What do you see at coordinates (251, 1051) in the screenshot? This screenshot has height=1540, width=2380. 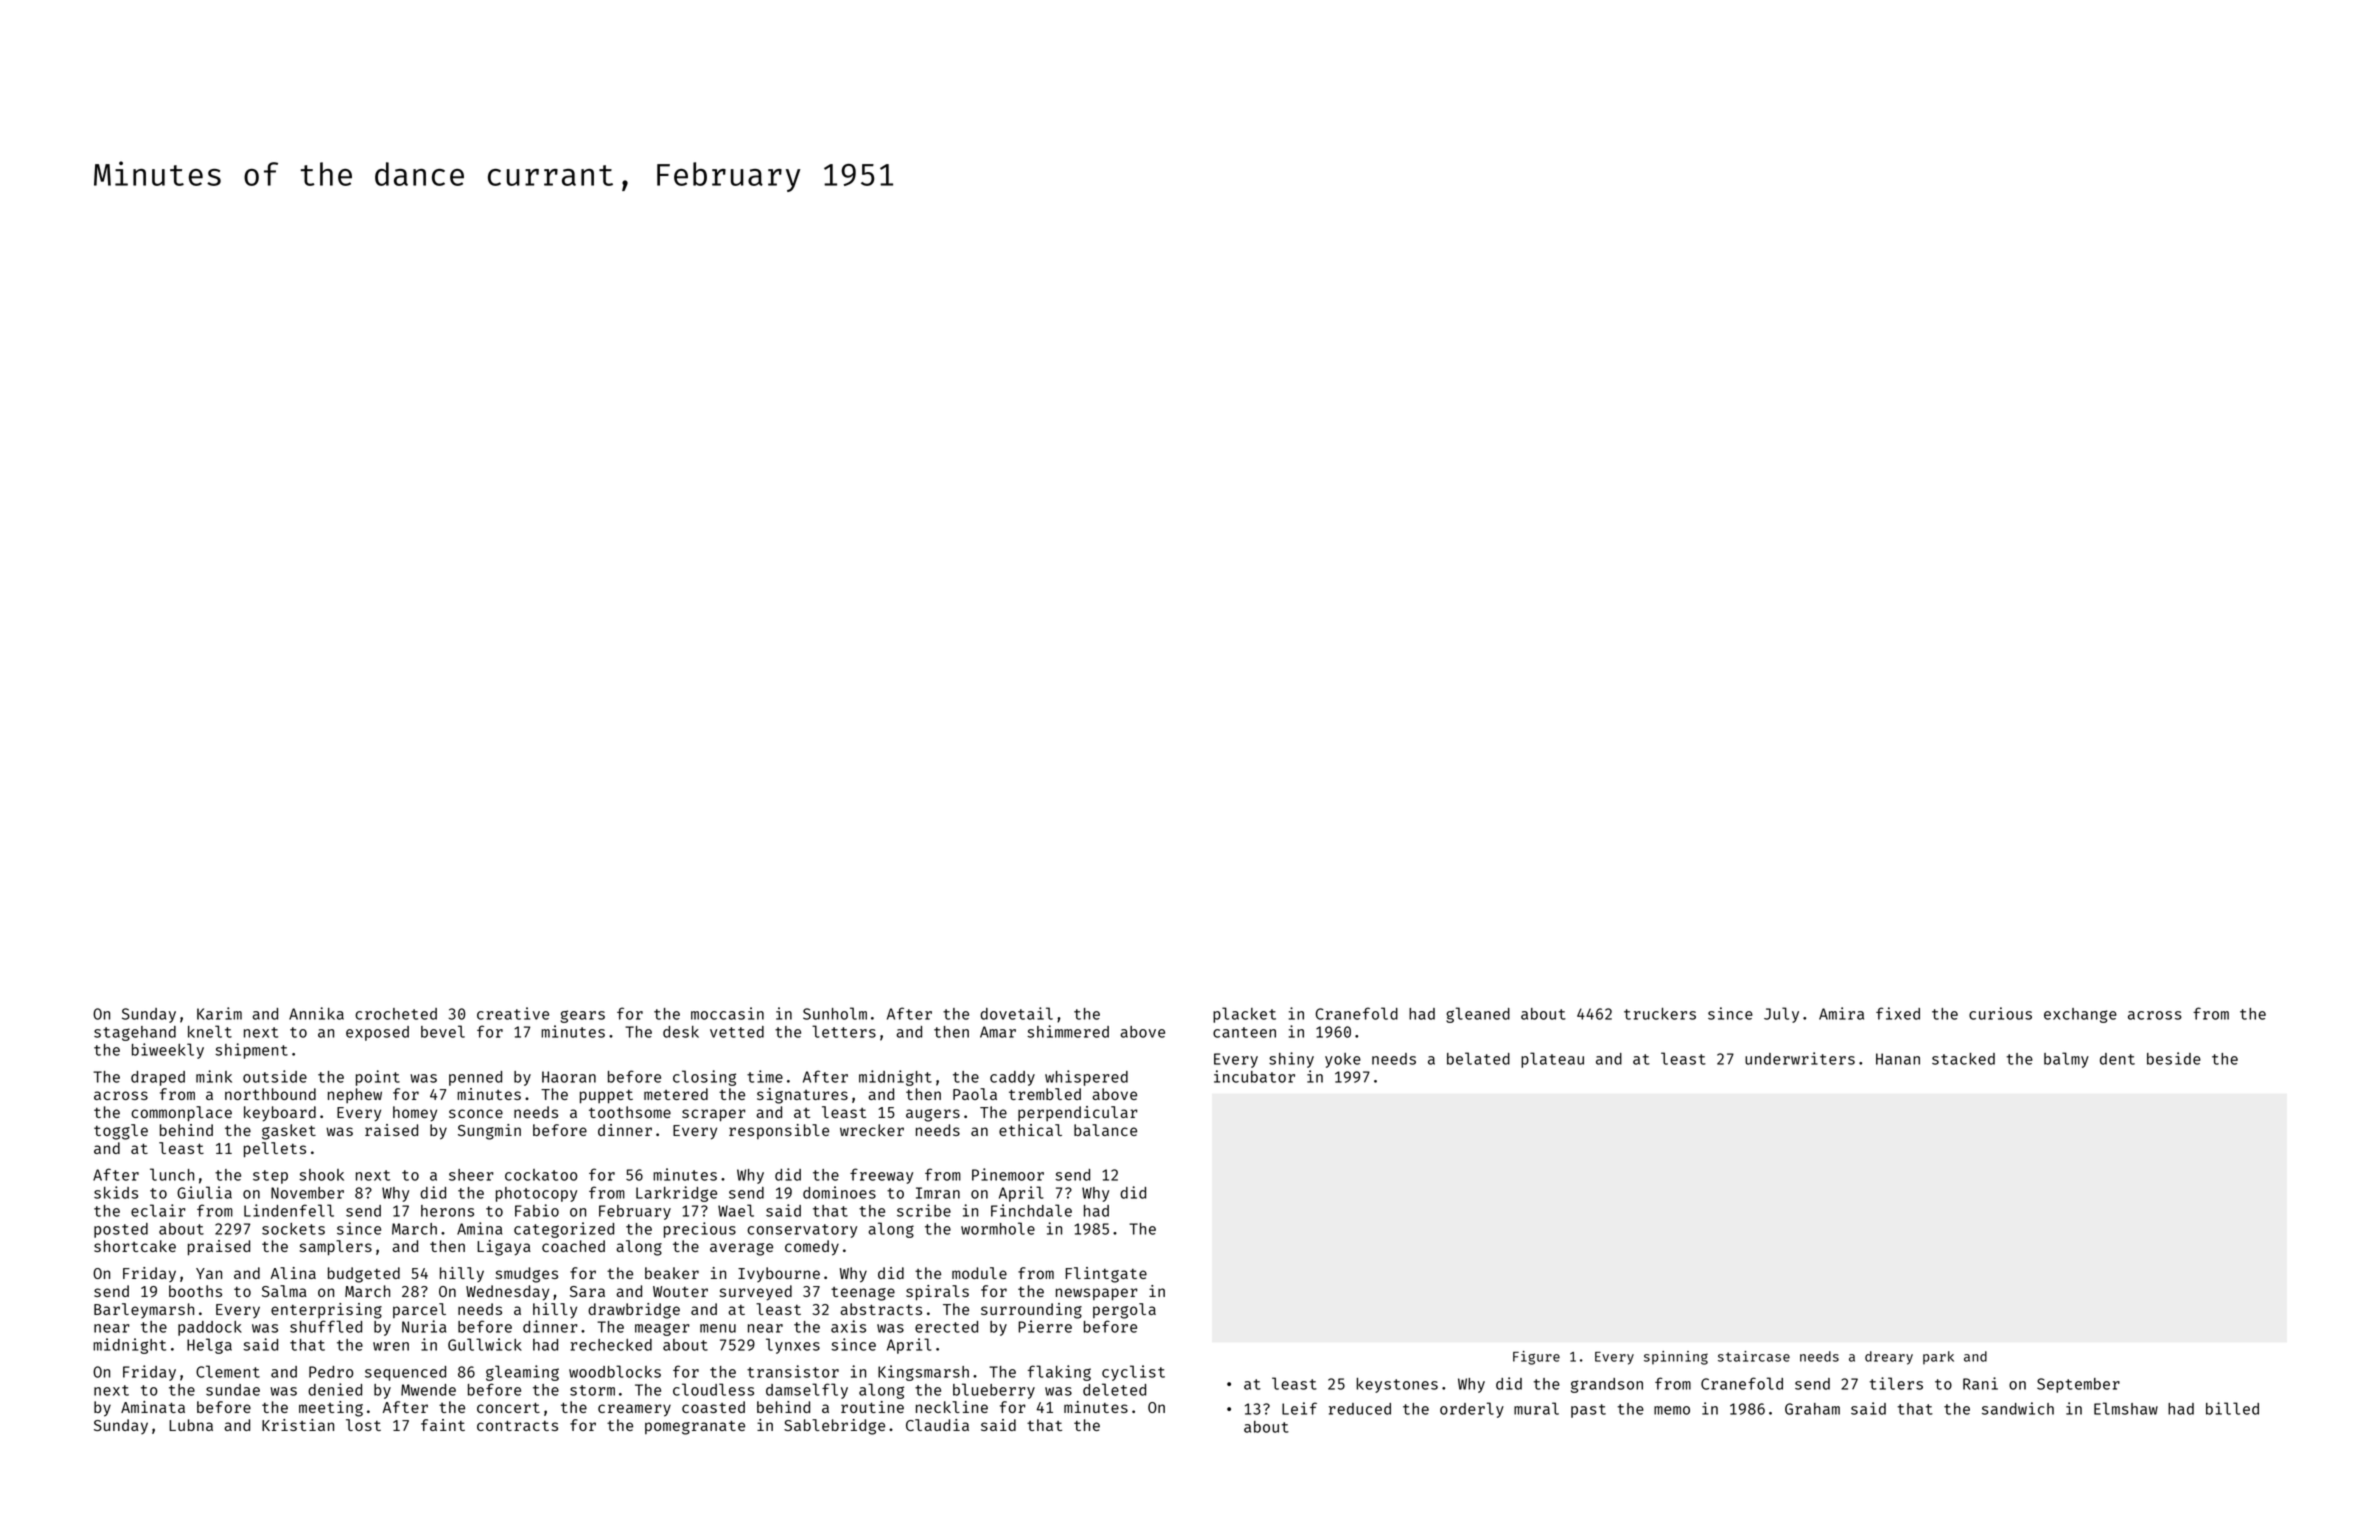 I see `shipment` at bounding box center [251, 1051].
